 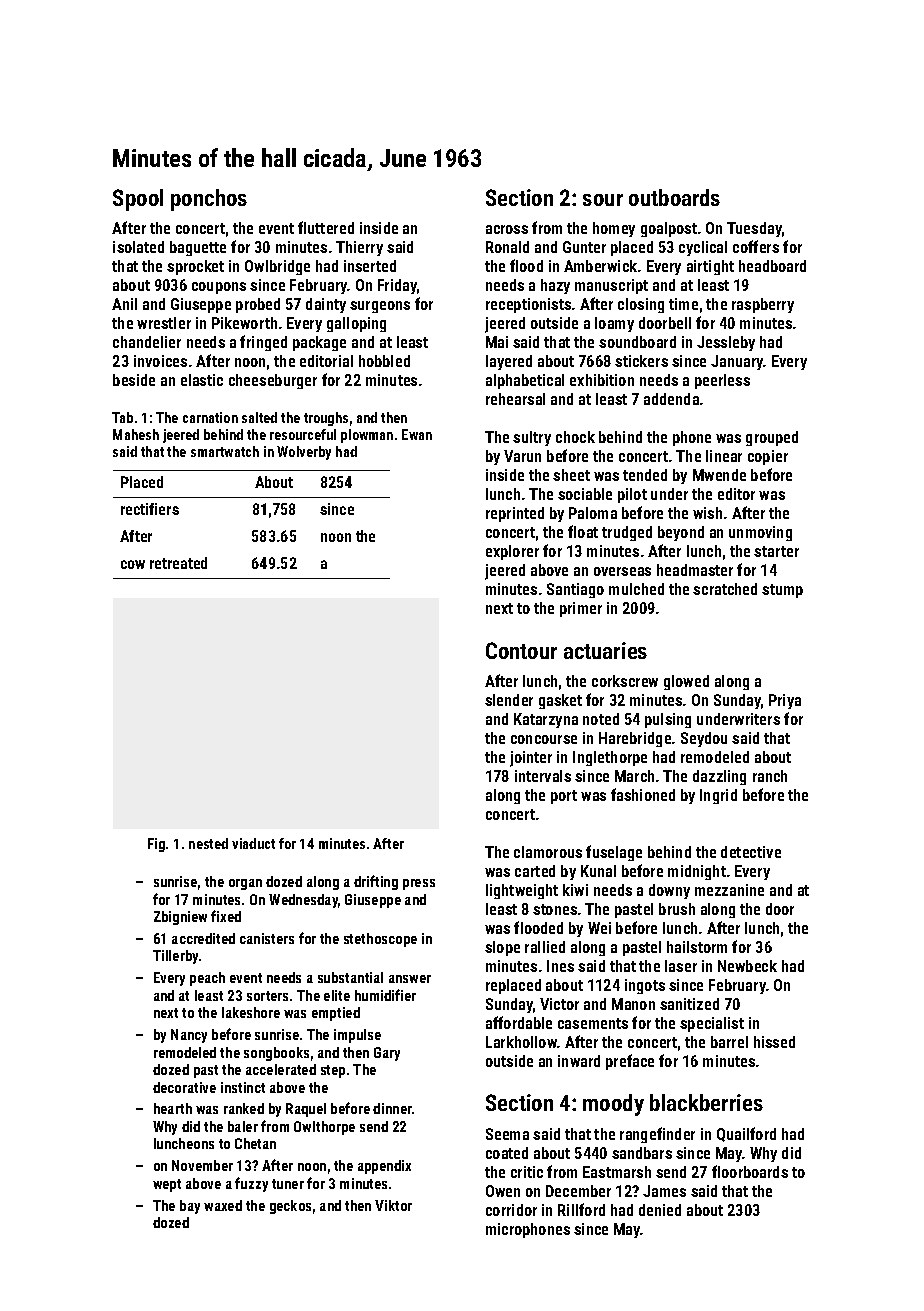 What do you see at coordinates (507, 247) in the document?
I see `Ronald` at bounding box center [507, 247].
